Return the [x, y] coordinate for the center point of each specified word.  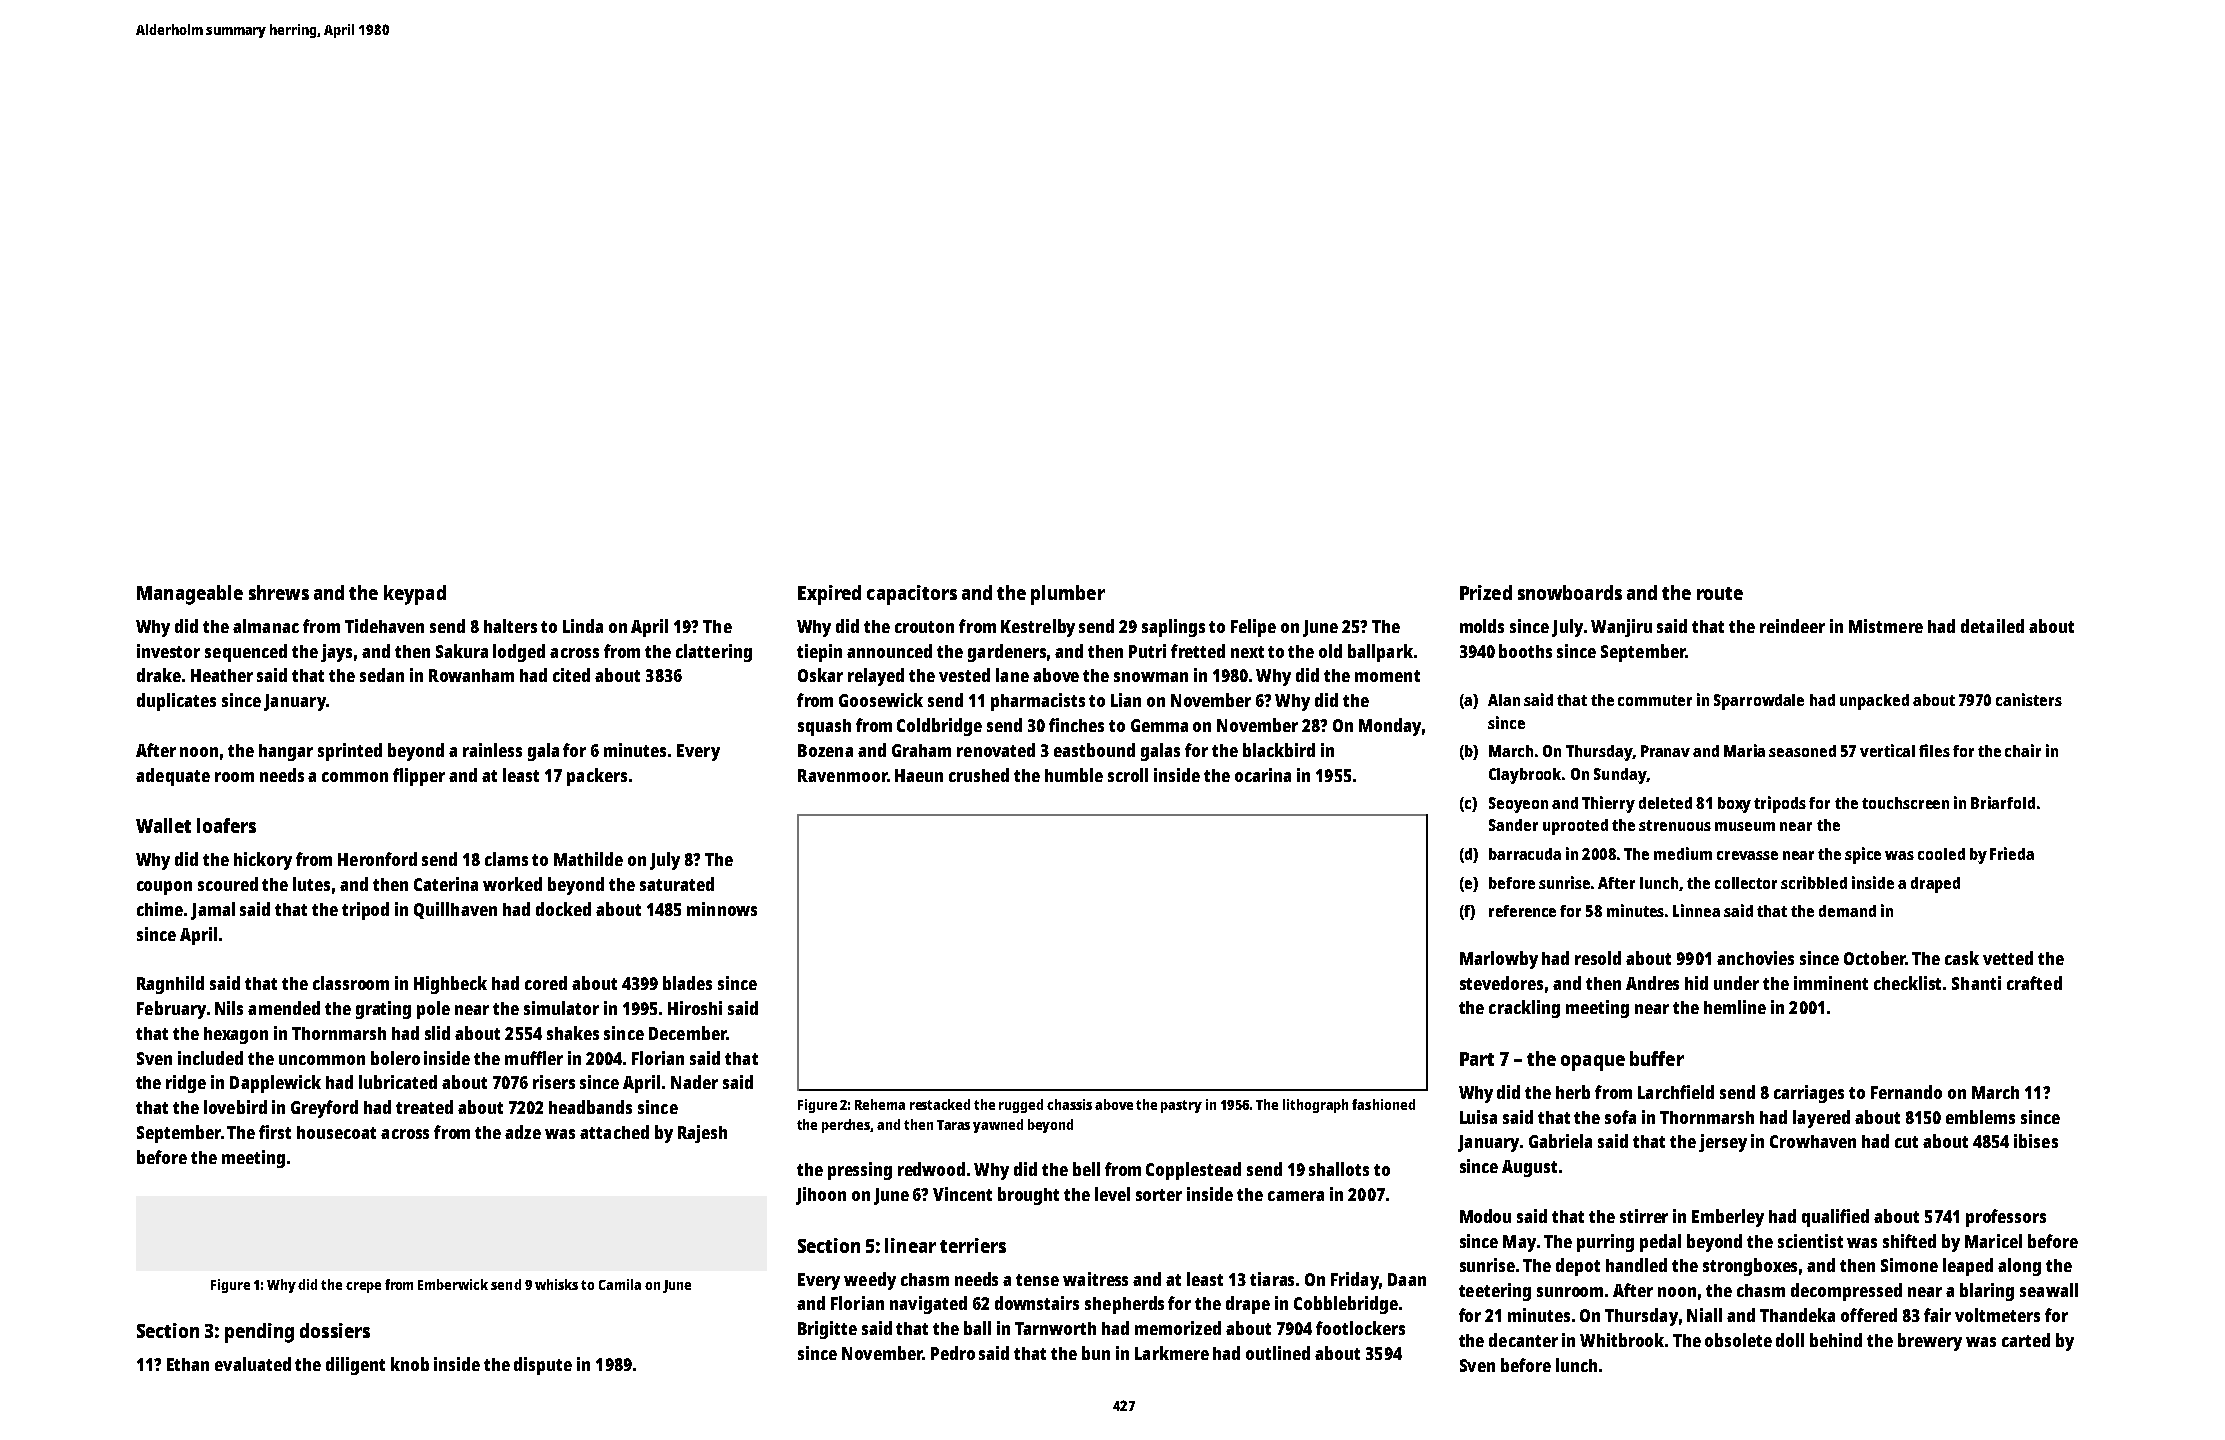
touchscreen [1905, 803]
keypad [415, 595]
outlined [1278, 1353]
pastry [1181, 1106]
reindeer [1792, 626]
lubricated [398, 1082]
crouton [924, 627]
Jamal [213, 911]
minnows [722, 909]
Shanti [1976, 983]
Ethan [188, 1364]
